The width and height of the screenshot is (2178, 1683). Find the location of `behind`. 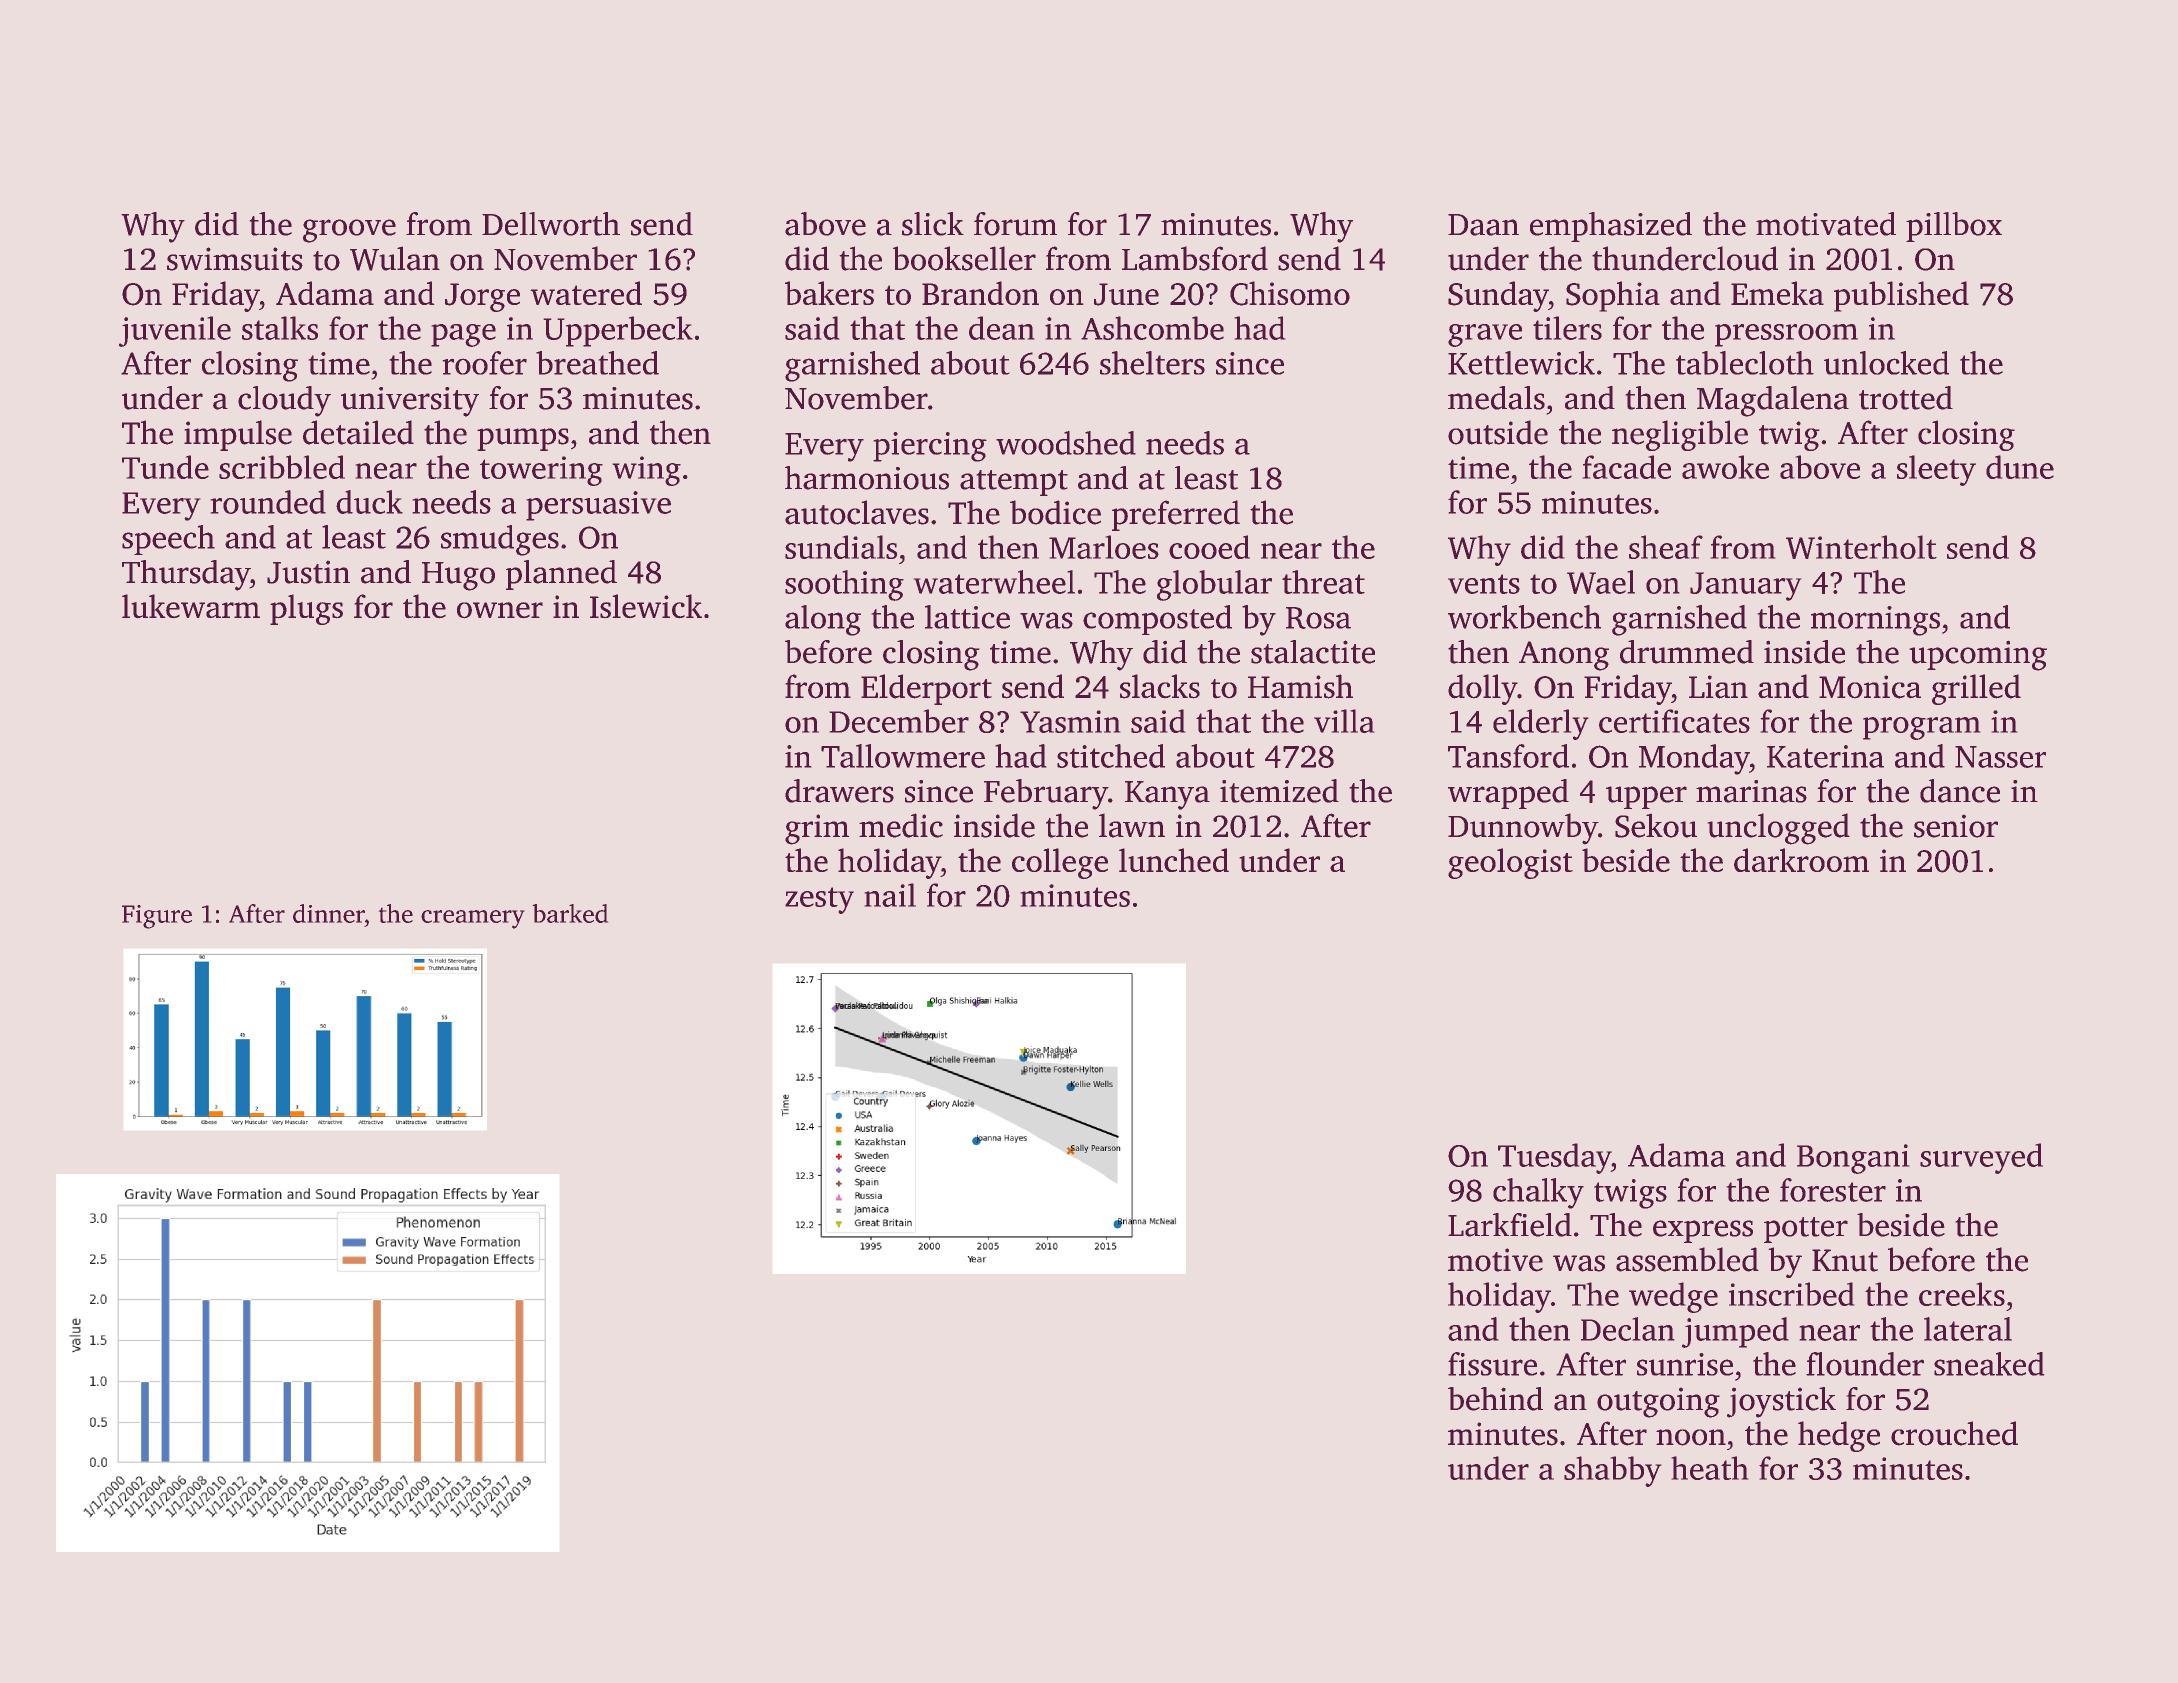

behind is located at coordinates (1495, 1399).
